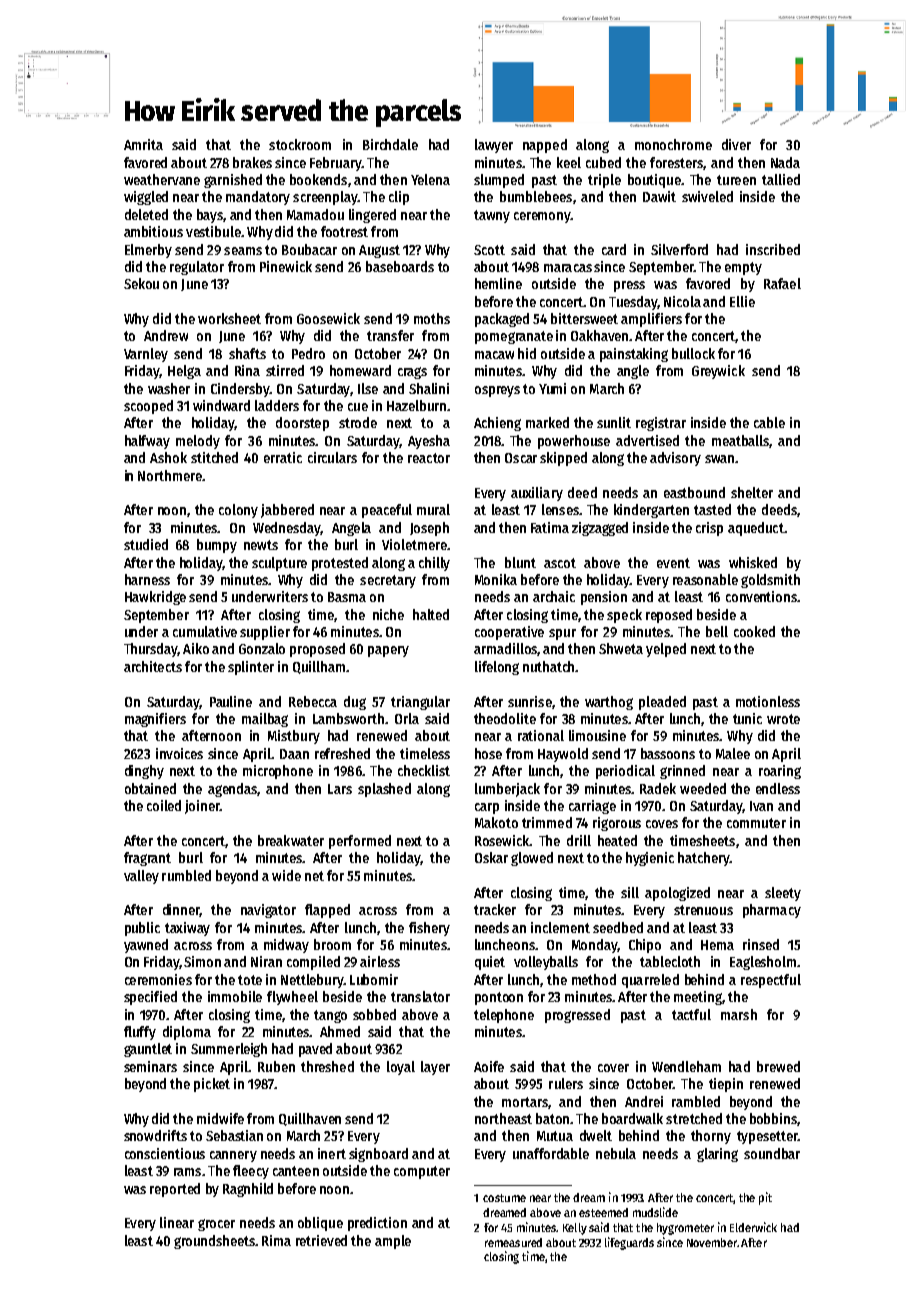  I want to click on cover, so click(613, 1068).
